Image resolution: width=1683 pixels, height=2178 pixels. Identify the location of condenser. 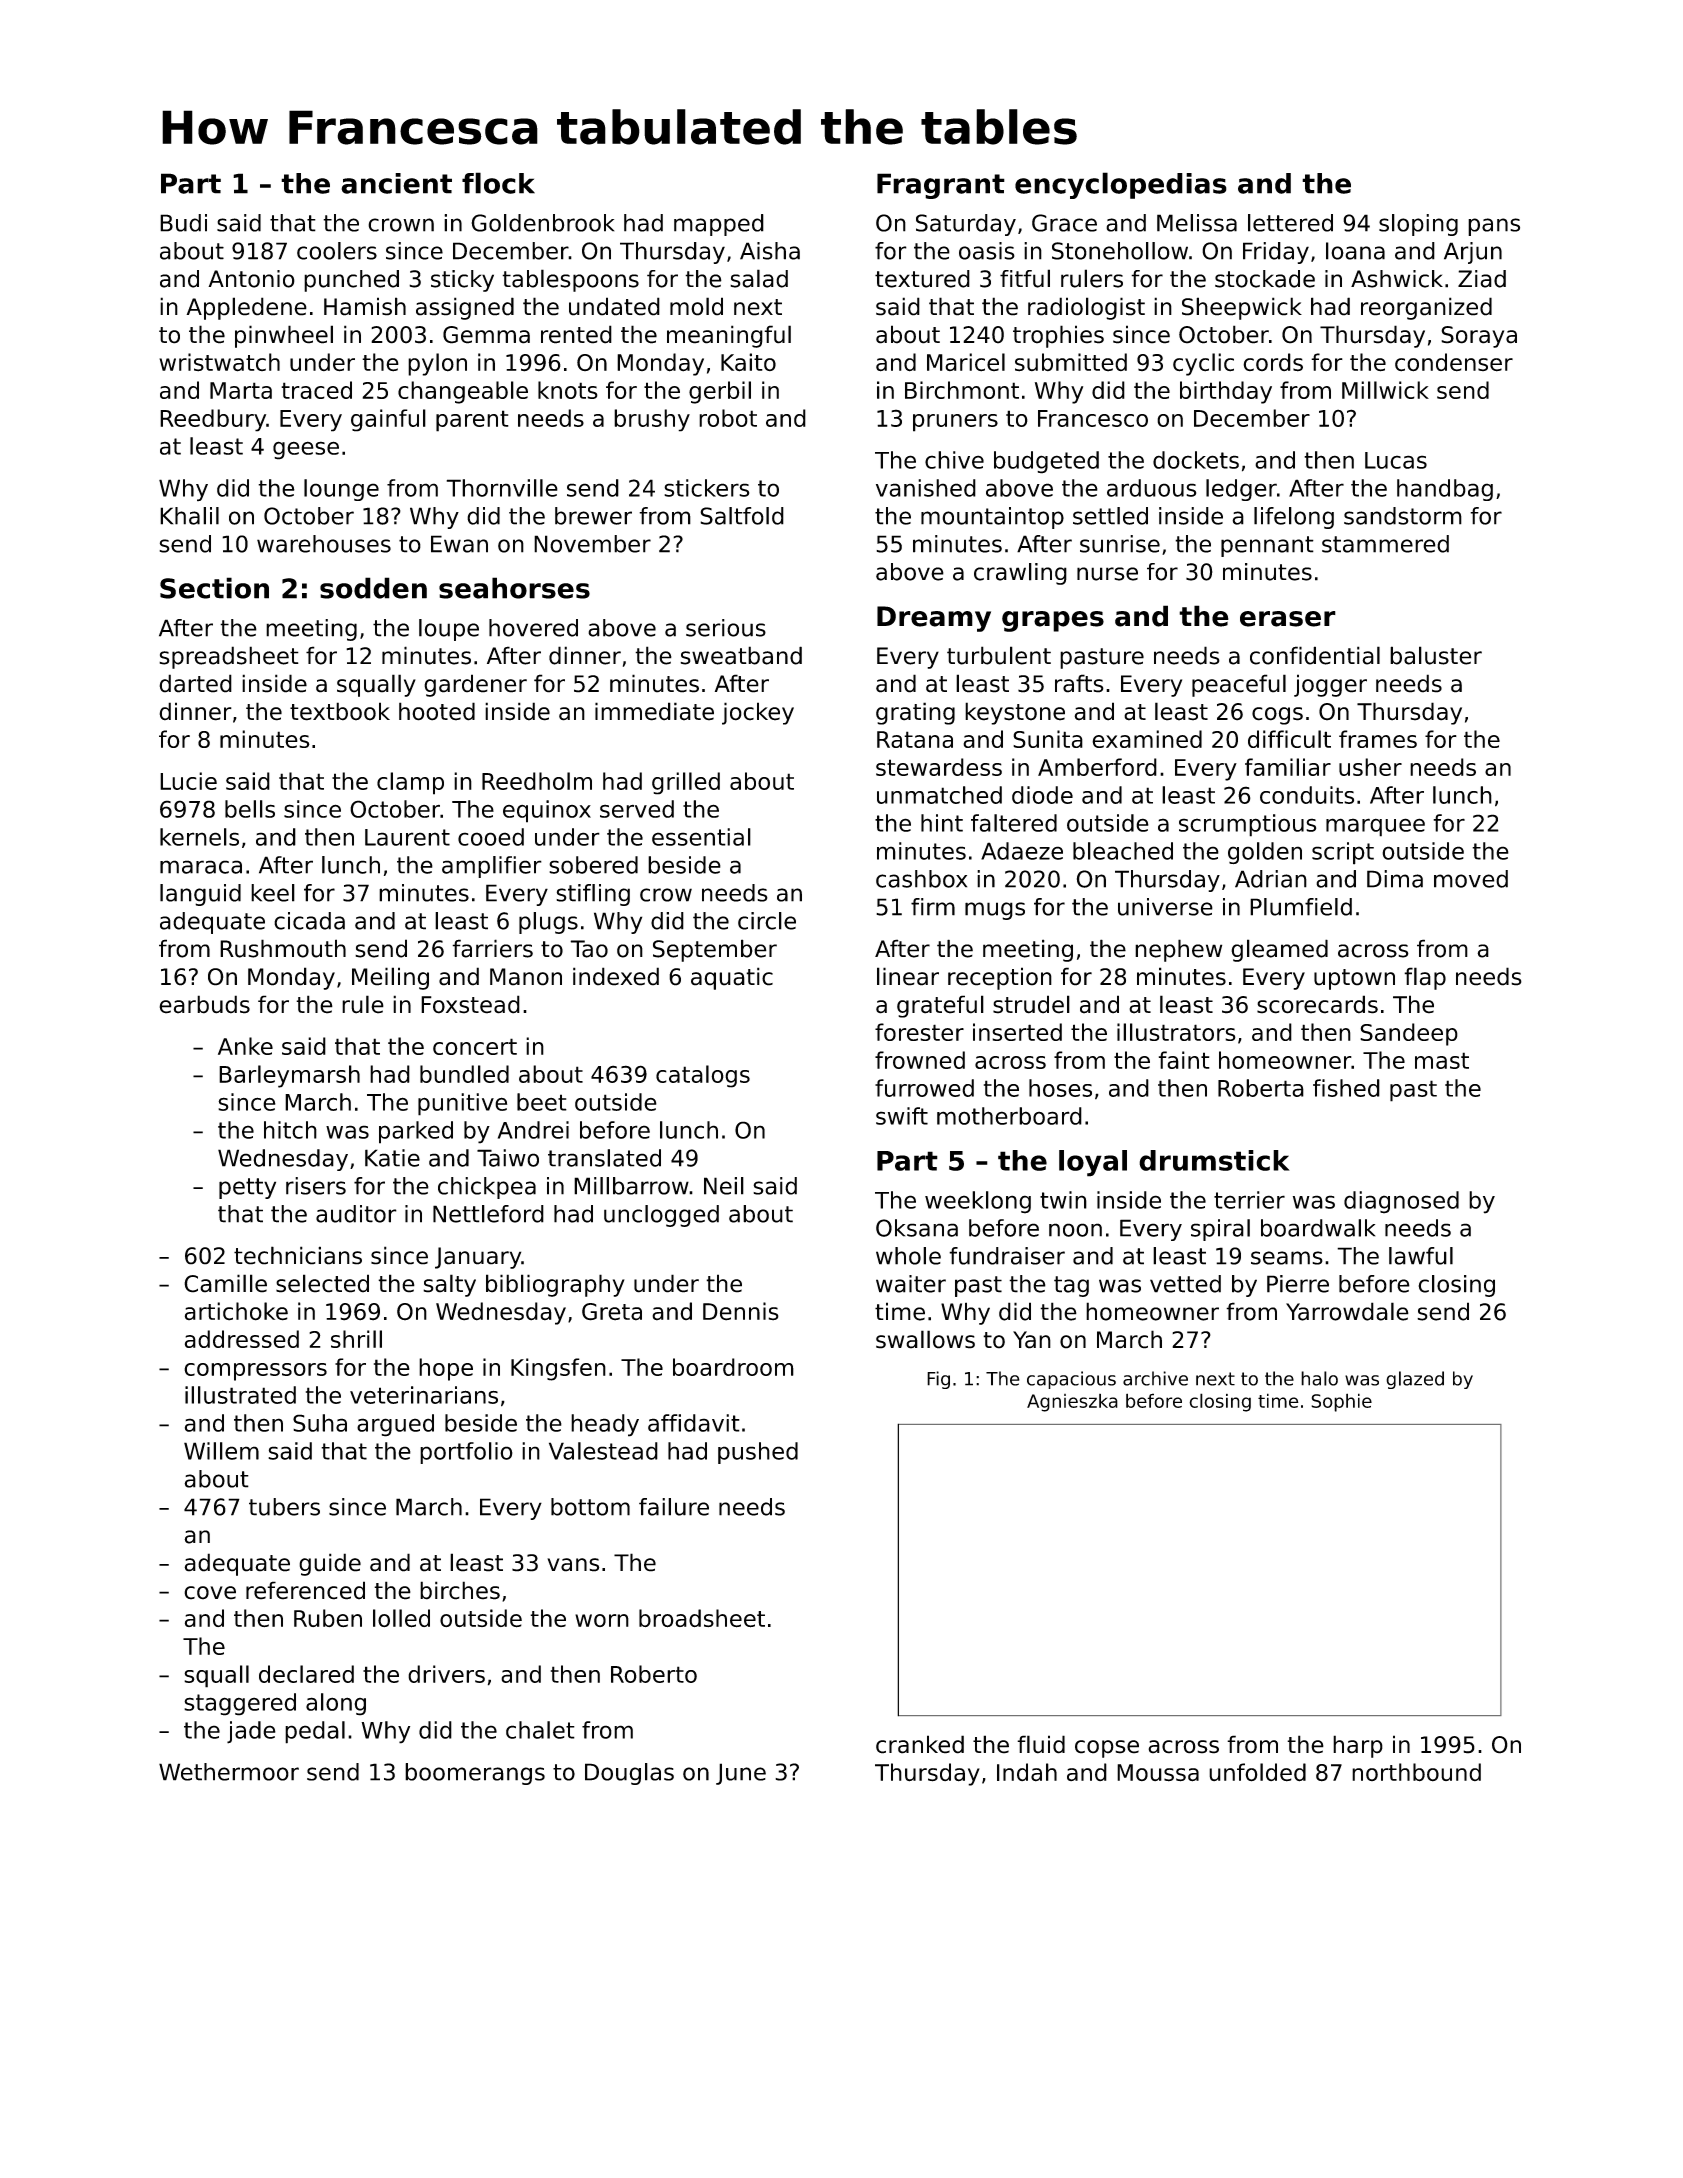
(1454, 362).
